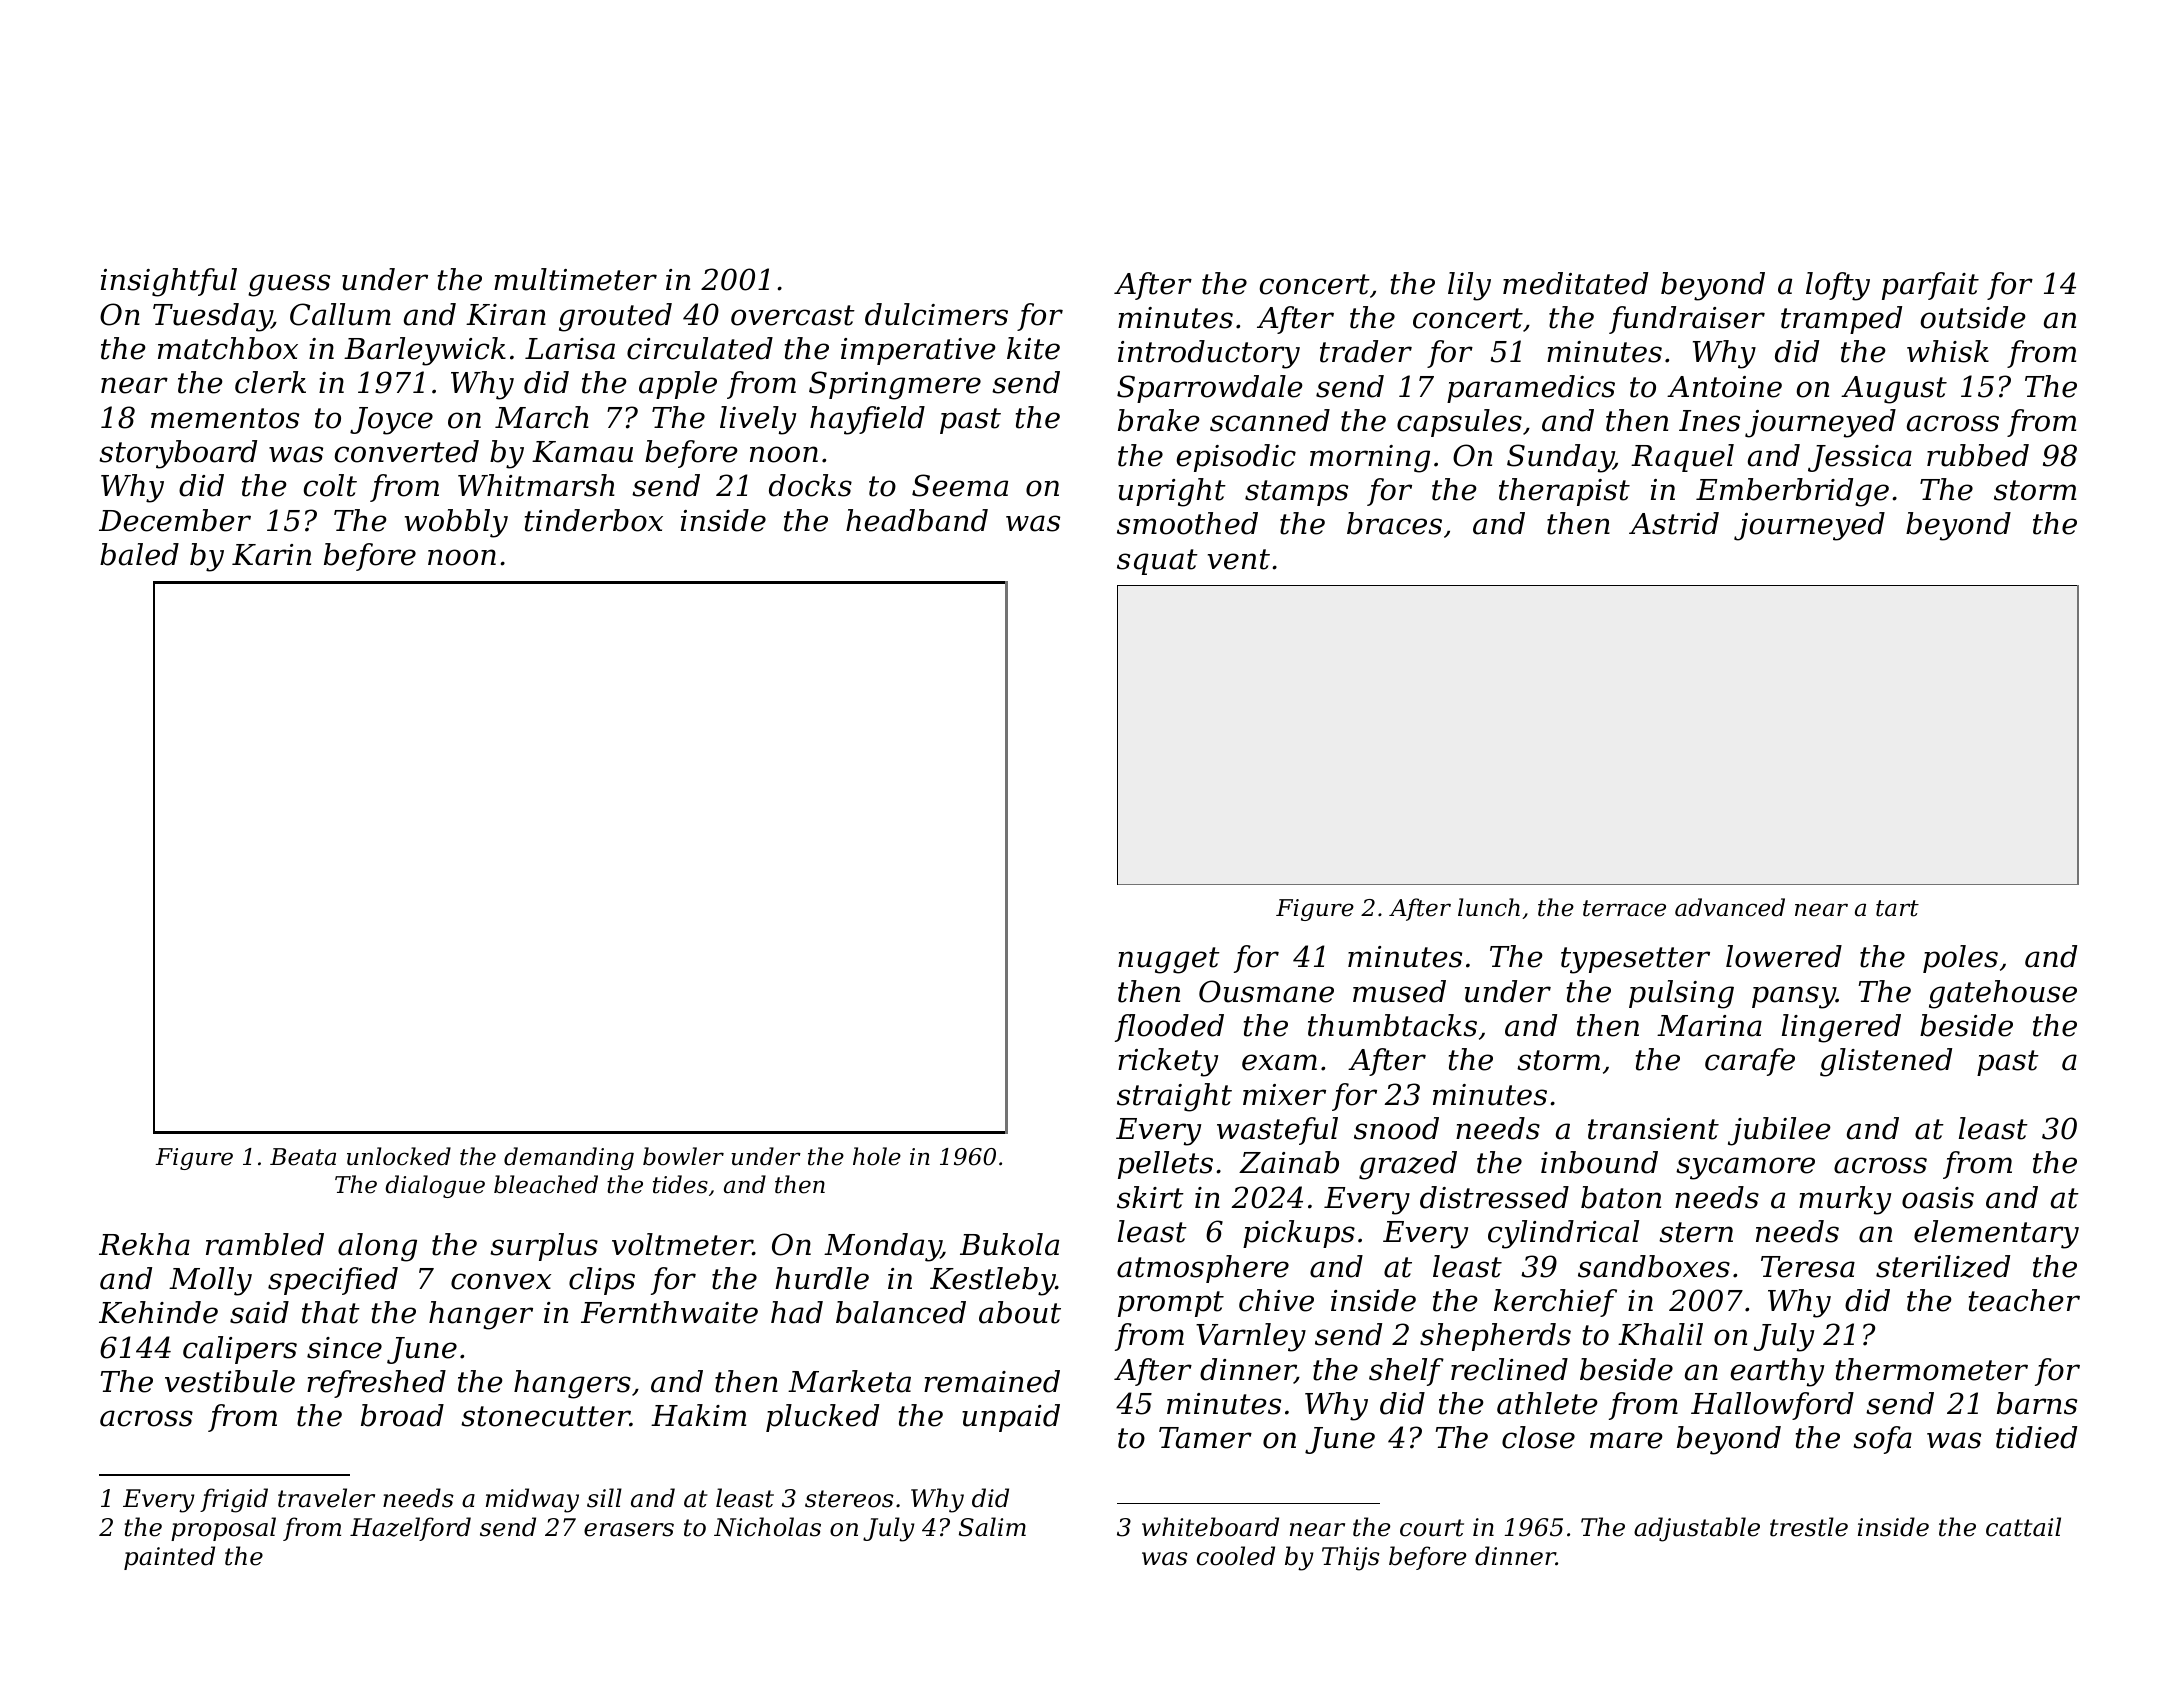  What do you see at coordinates (1886, 1062) in the page?
I see `glistened` at bounding box center [1886, 1062].
